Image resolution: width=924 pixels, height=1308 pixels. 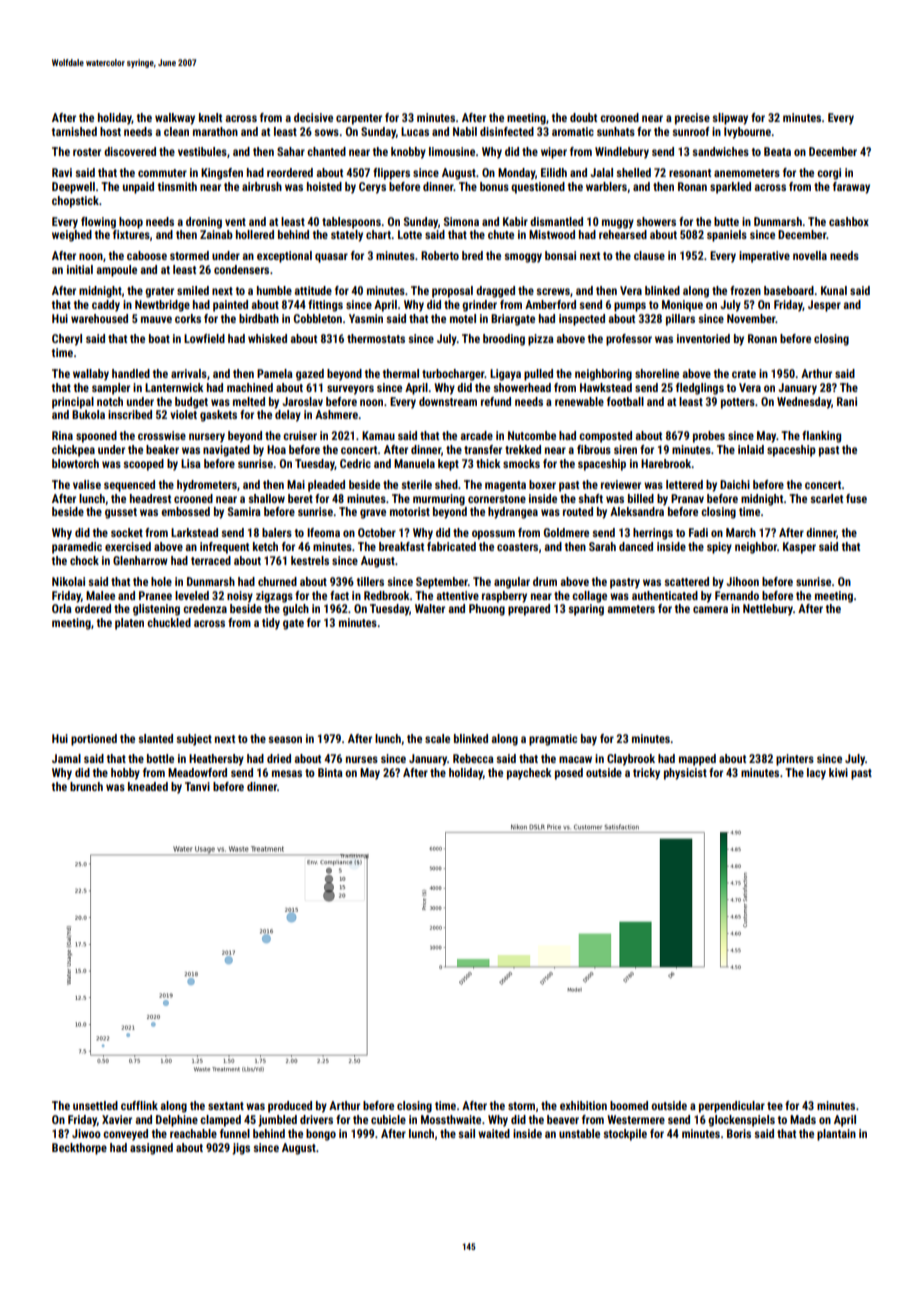 I want to click on Monique, so click(x=682, y=306).
